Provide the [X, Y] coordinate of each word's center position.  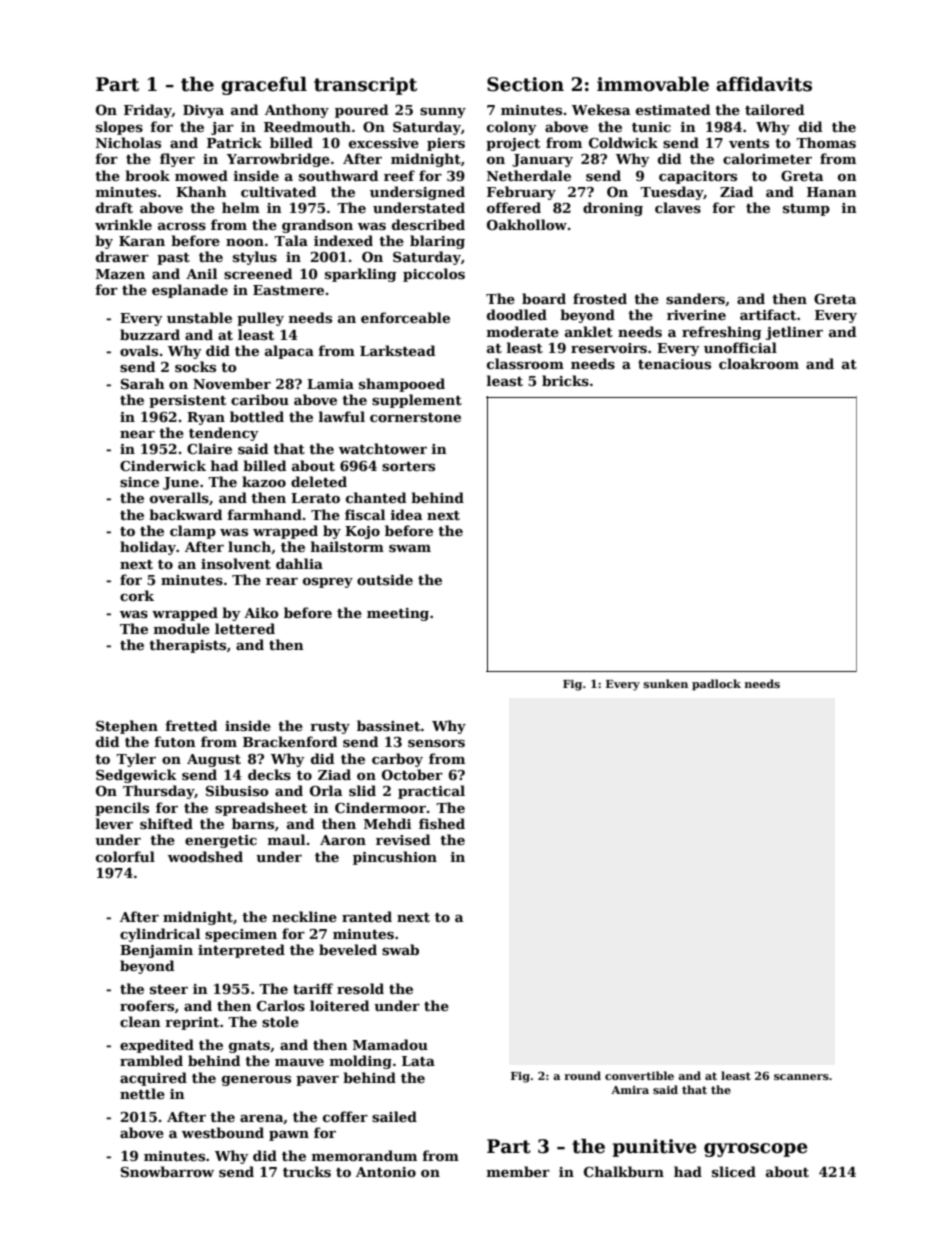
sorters [408, 466]
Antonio [386, 1172]
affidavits [764, 84]
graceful [264, 86]
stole [280, 1021]
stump [806, 210]
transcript [365, 86]
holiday [148, 548]
